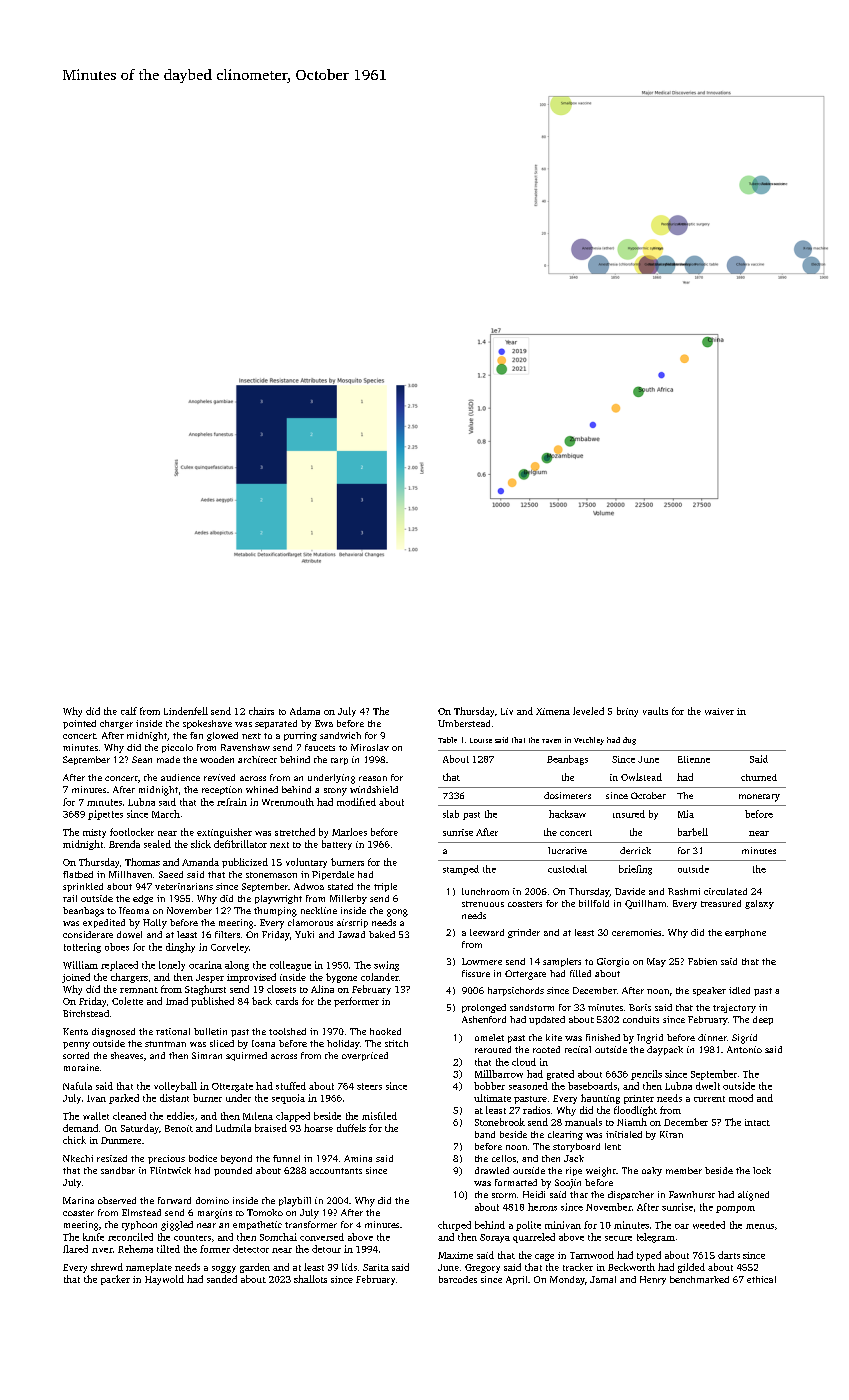 The width and height of the document is (849, 1400). Describe the element at coordinates (757, 1122) in the document. I see `intact` at that location.
